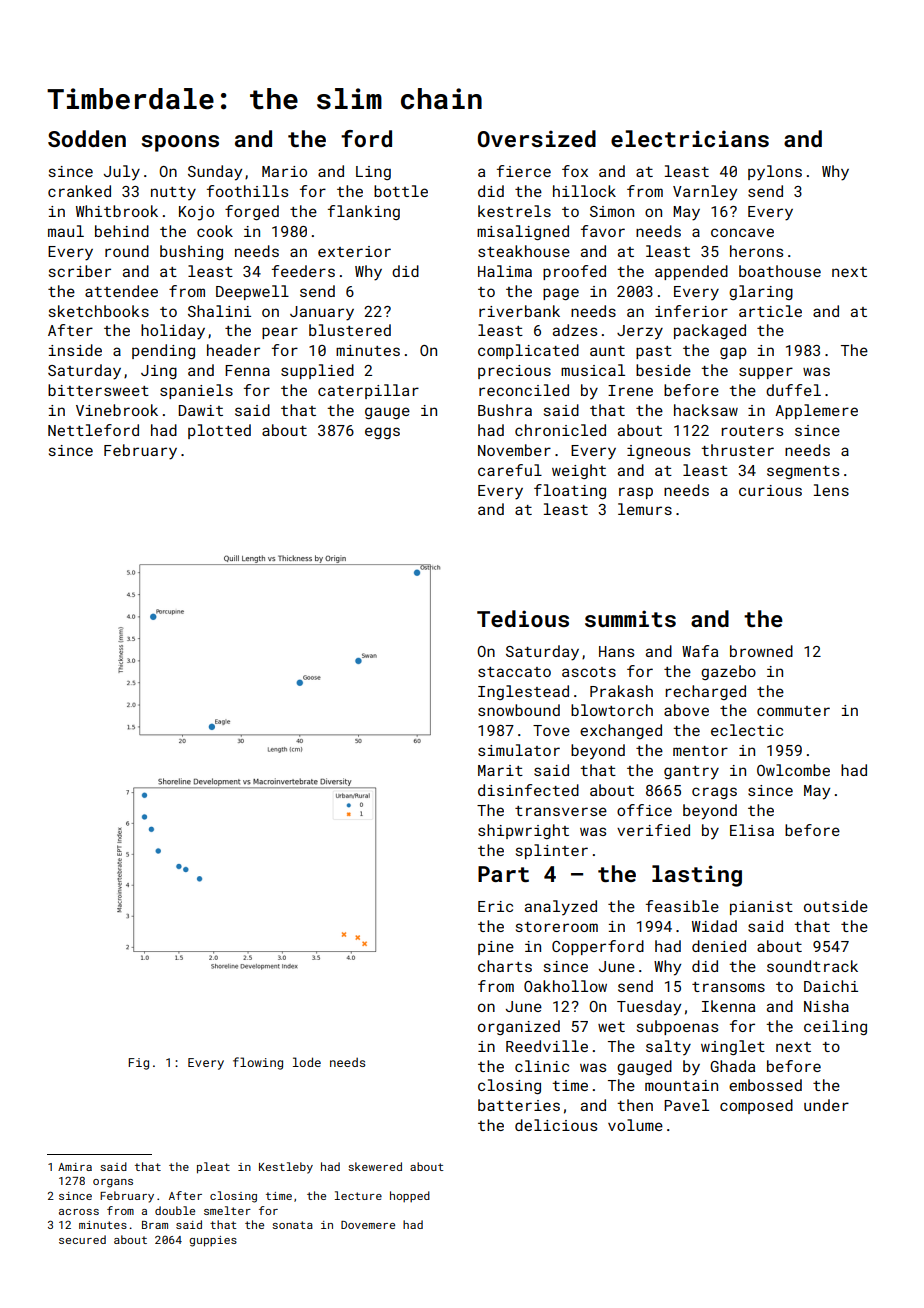 The height and width of the document is (1308, 924). Describe the element at coordinates (201, 410) in the document. I see `Dawit` at that location.
